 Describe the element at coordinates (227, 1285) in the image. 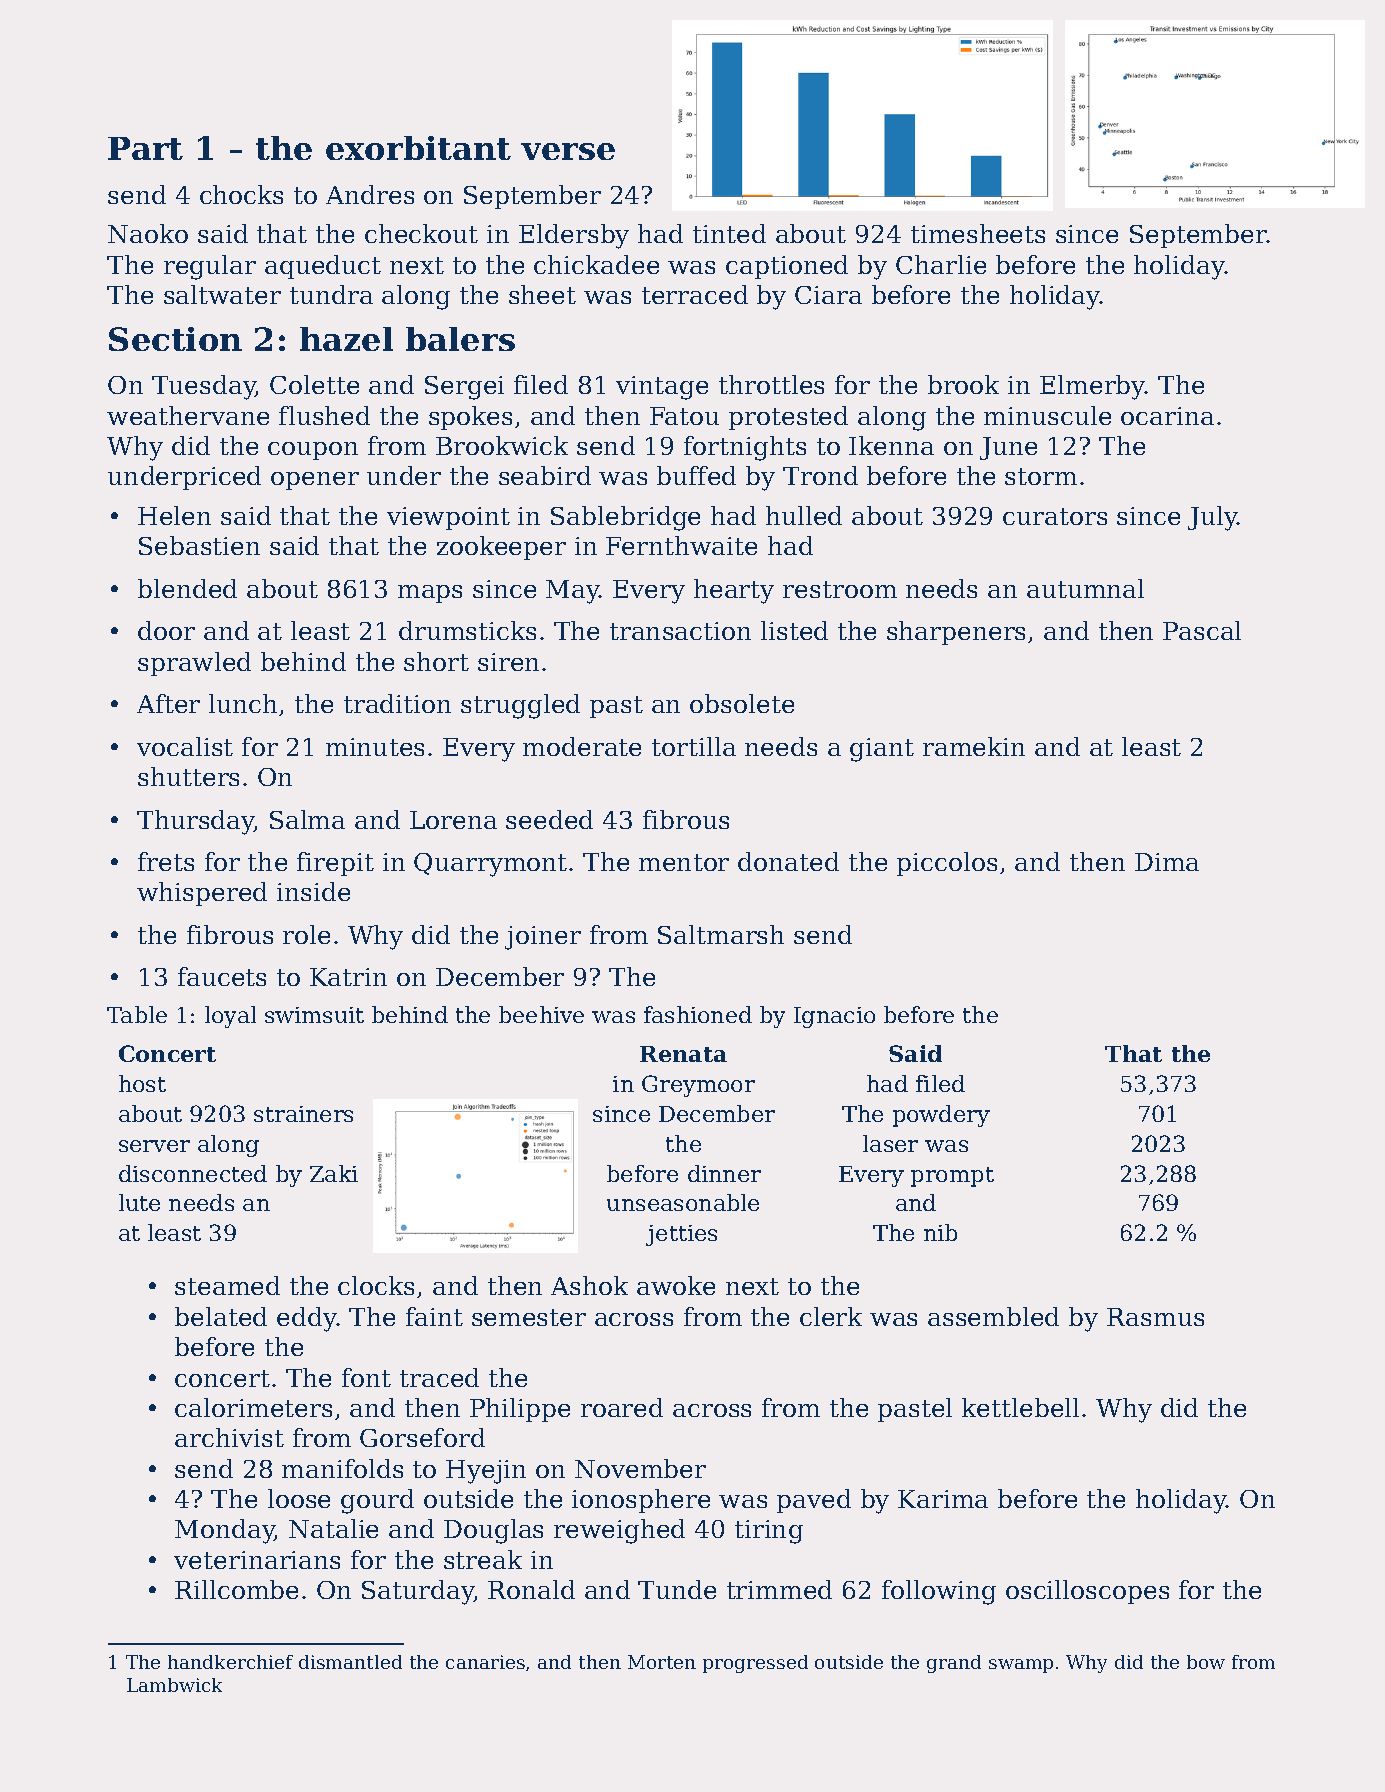

I see `steamed` at that location.
